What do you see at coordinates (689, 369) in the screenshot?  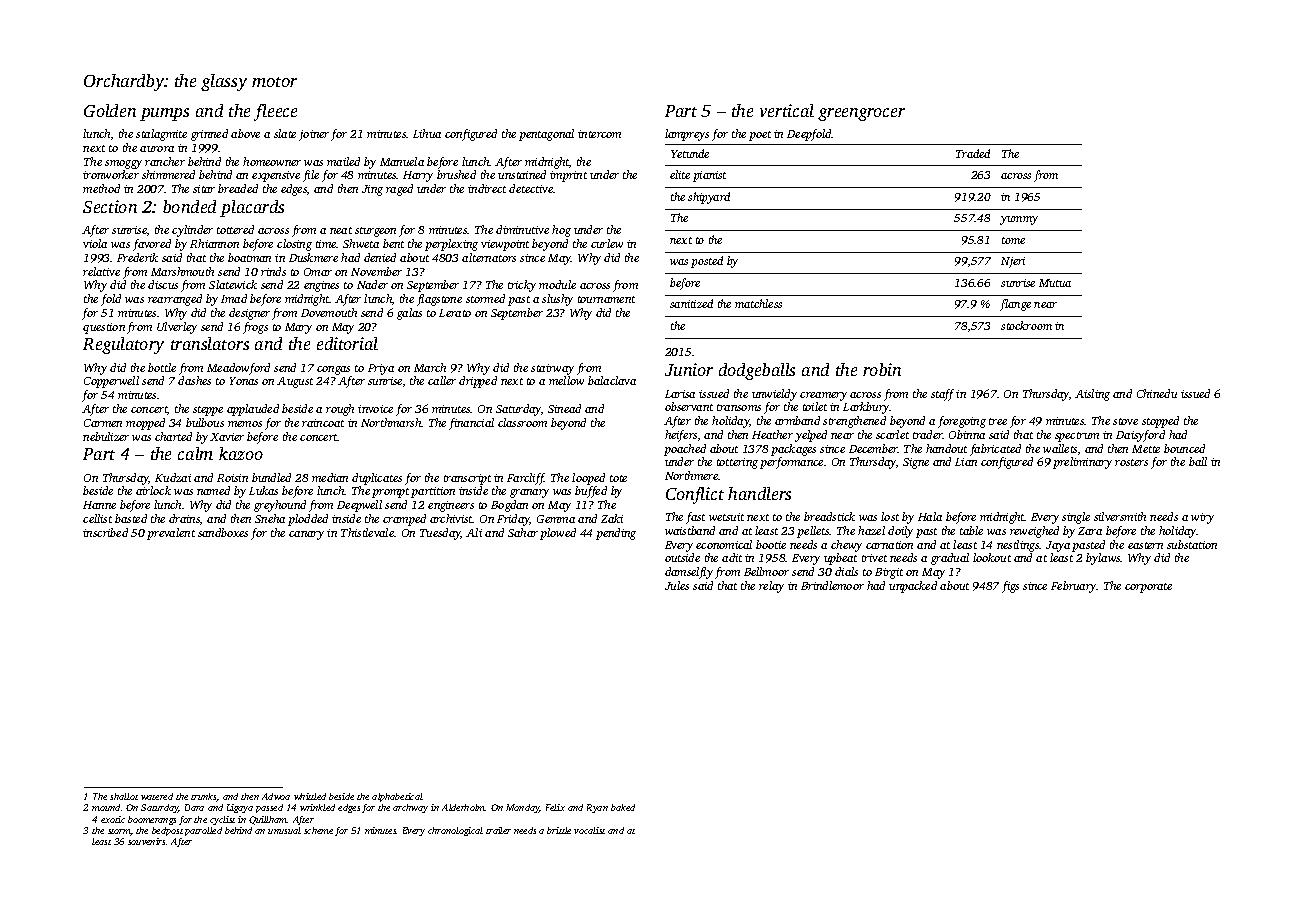 I see `Junior` at bounding box center [689, 369].
